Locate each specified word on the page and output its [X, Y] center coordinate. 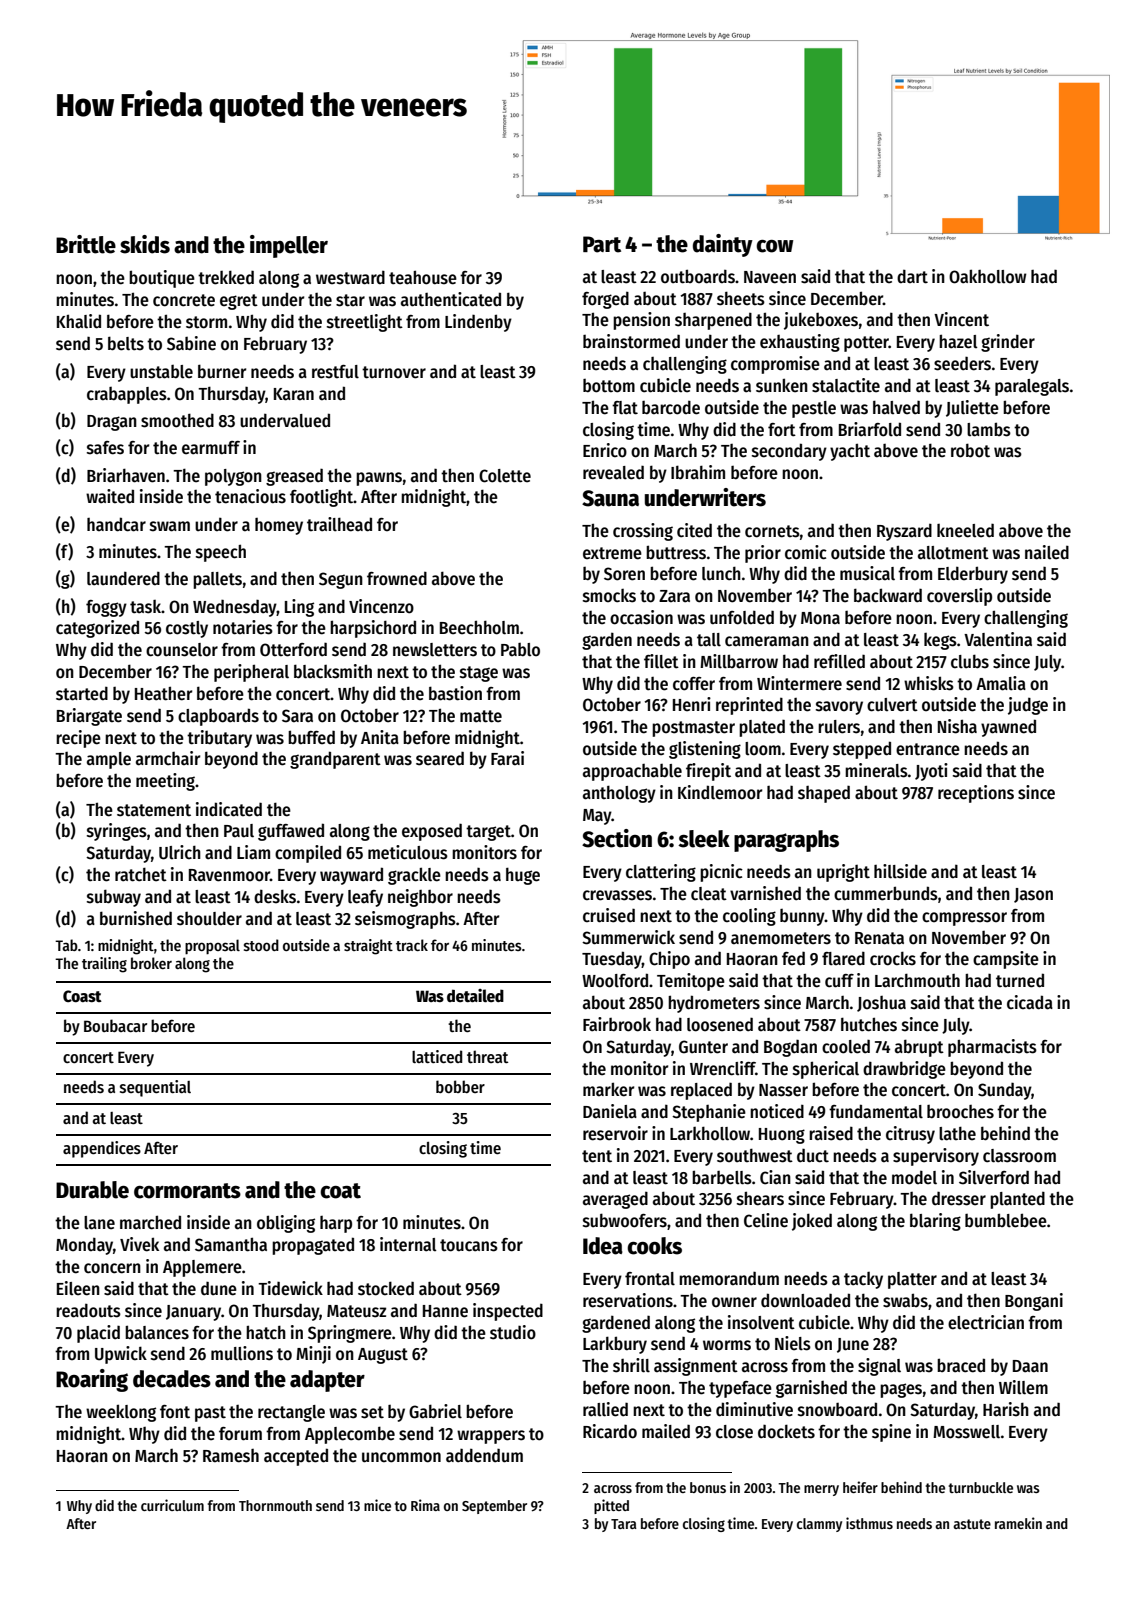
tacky [863, 1280]
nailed [1047, 552]
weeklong [121, 1413]
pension [641, 321]
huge [523, 876]
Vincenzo [381, 606]
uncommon [401, 1457]
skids [145, 244]
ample [109, 760]
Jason [1033, 895]
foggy [106, 608]
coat [340, 1191]
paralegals [1032, 387]
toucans [469, 1245]
